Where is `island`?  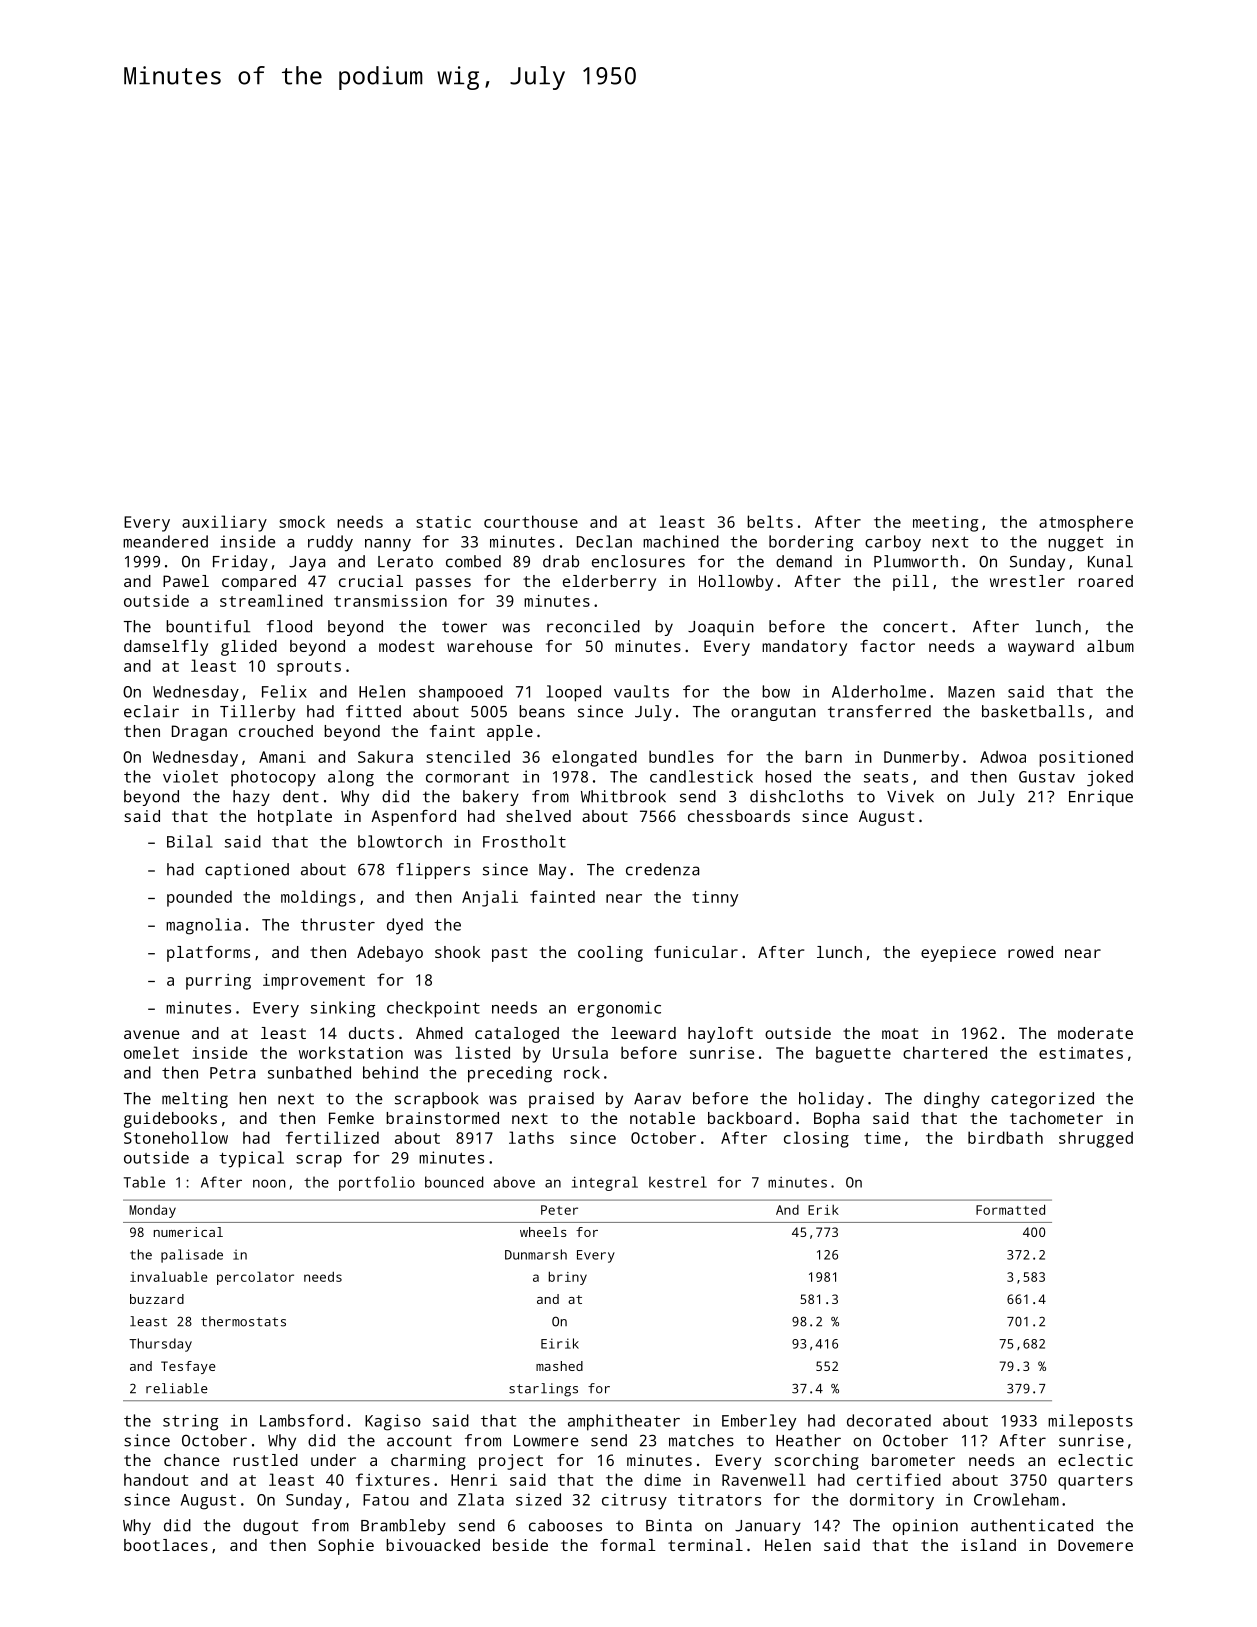
island is located at coordinates (988, 1545).
